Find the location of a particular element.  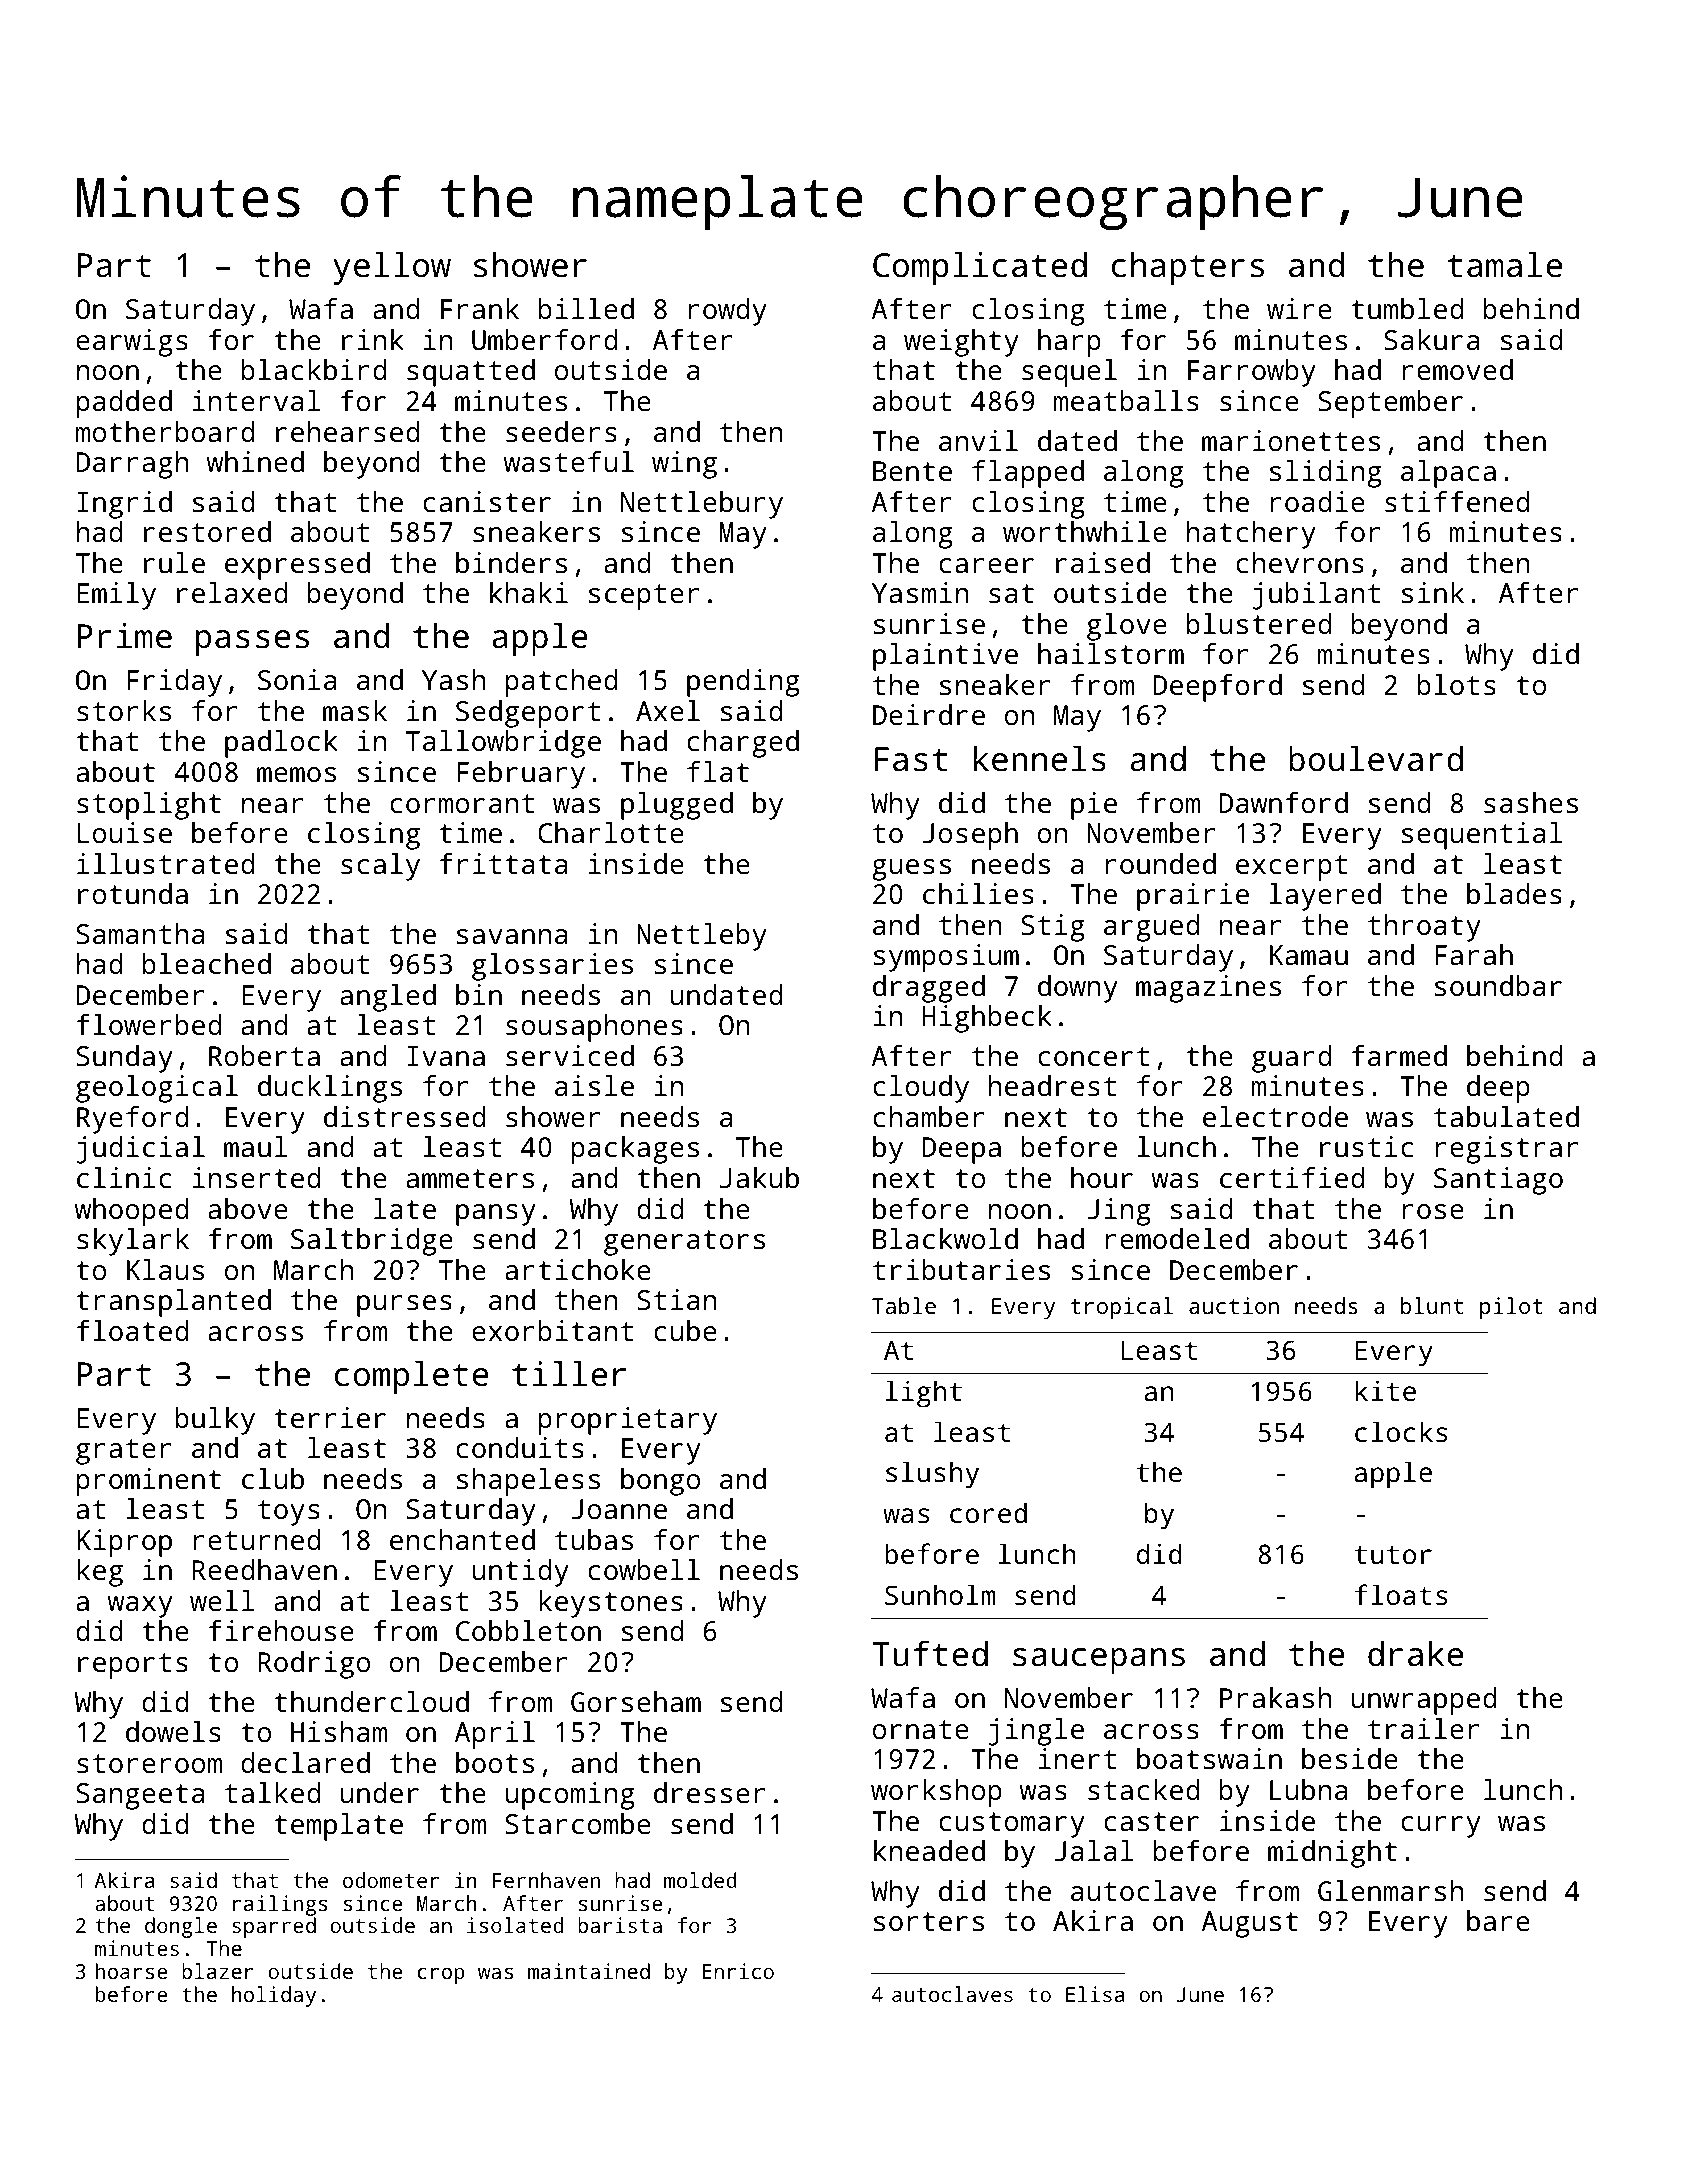

Kamau is located at coordinates (1309, 955).
